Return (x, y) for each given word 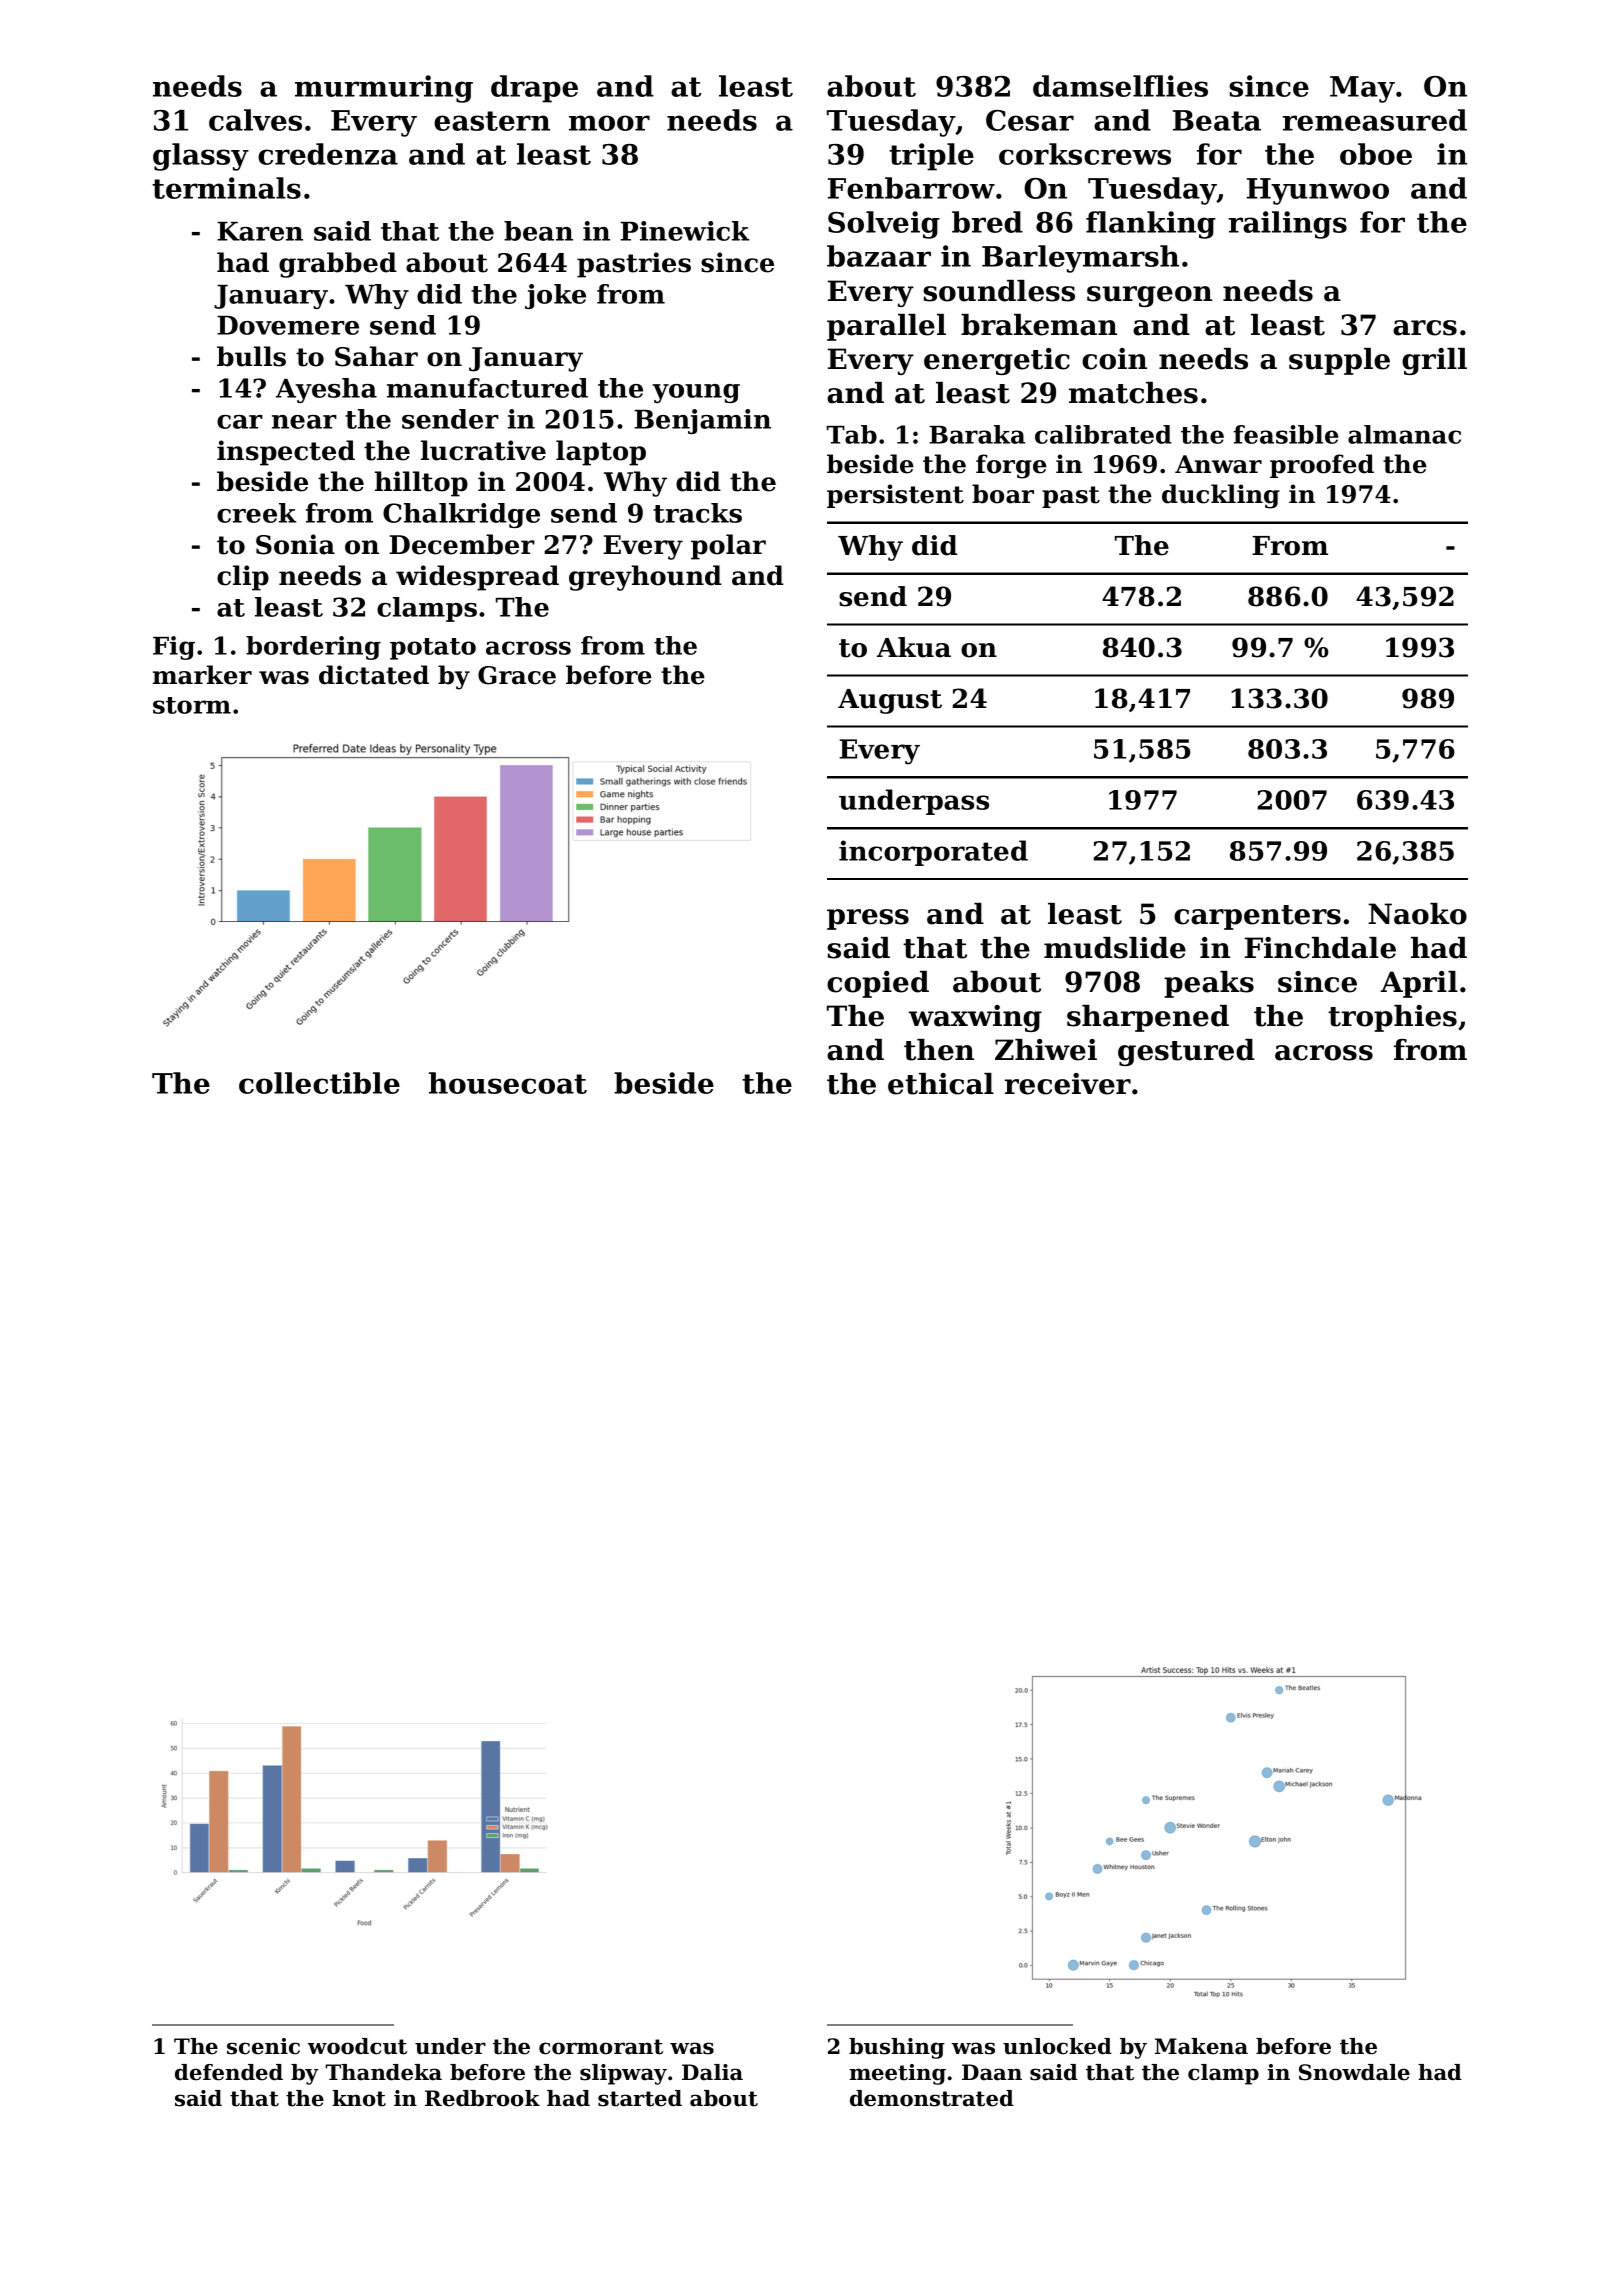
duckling (1221, 496)
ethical (941, 1084)
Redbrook (482, 2098)
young (696, 393)
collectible (319, 1083)
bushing (897, 2048)
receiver (1068, 1084)
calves (255, 120)
